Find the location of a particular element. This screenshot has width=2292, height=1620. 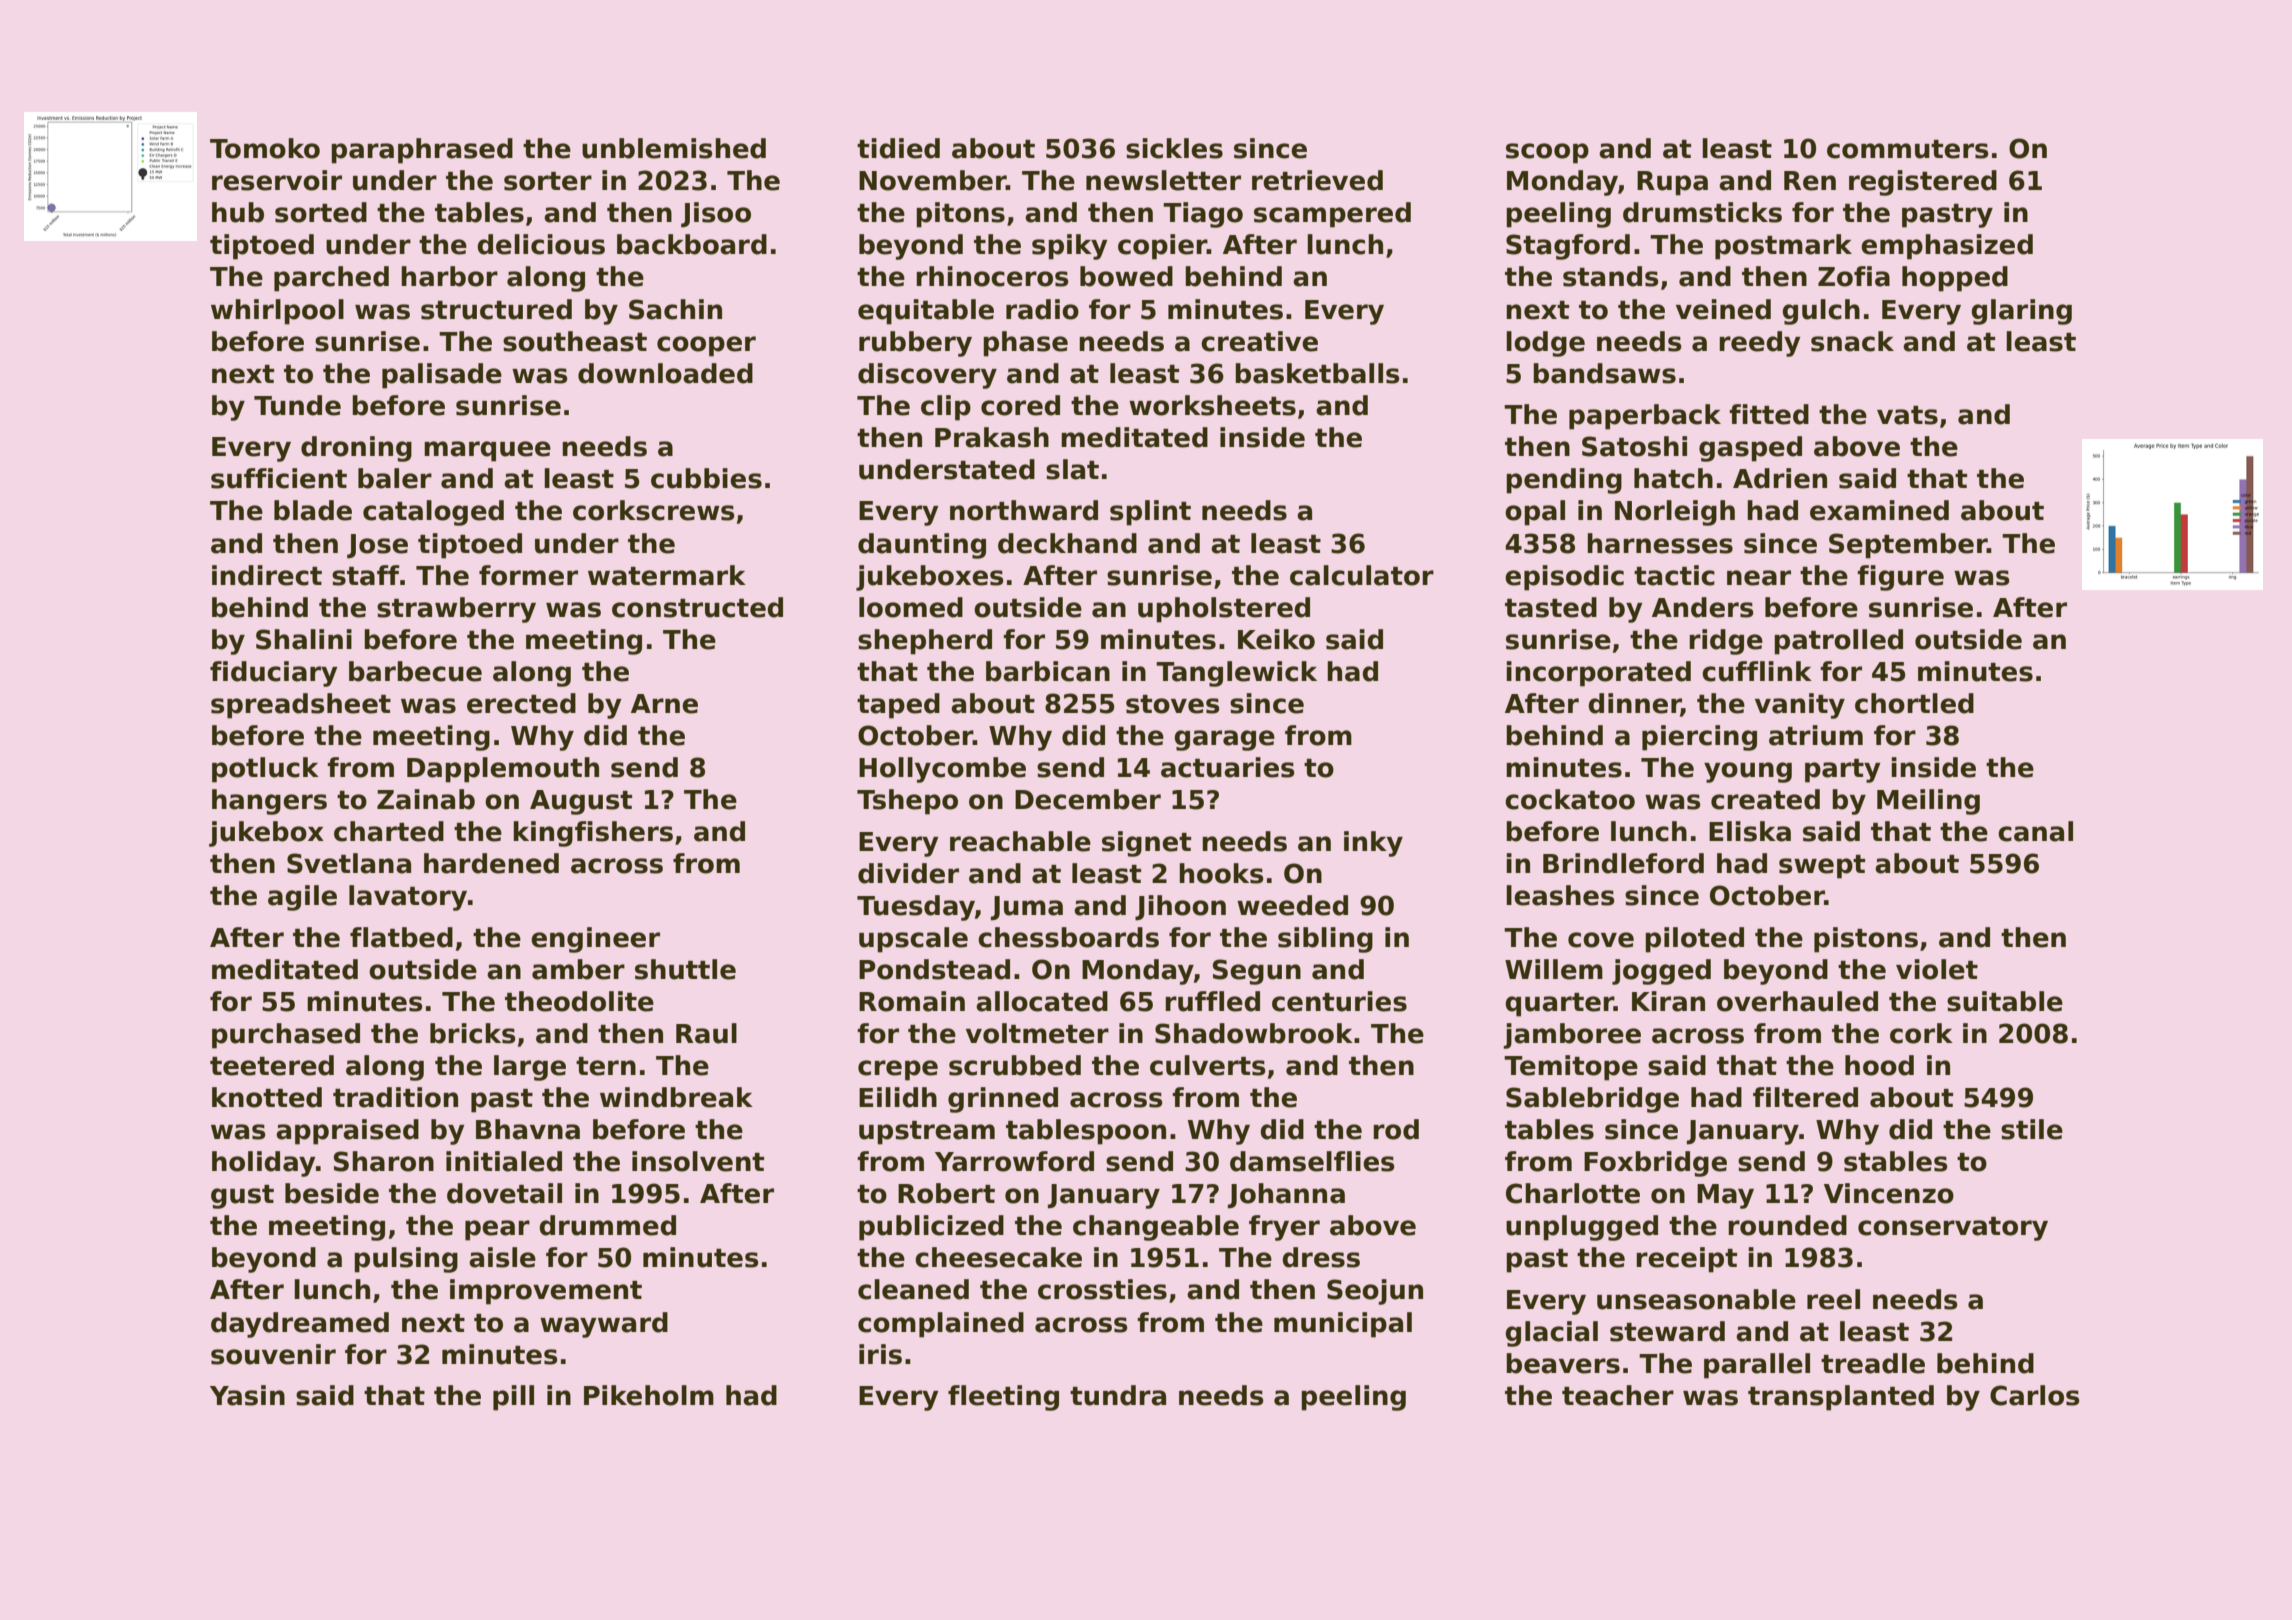

shuttle is located at coordinates (685, 969).
